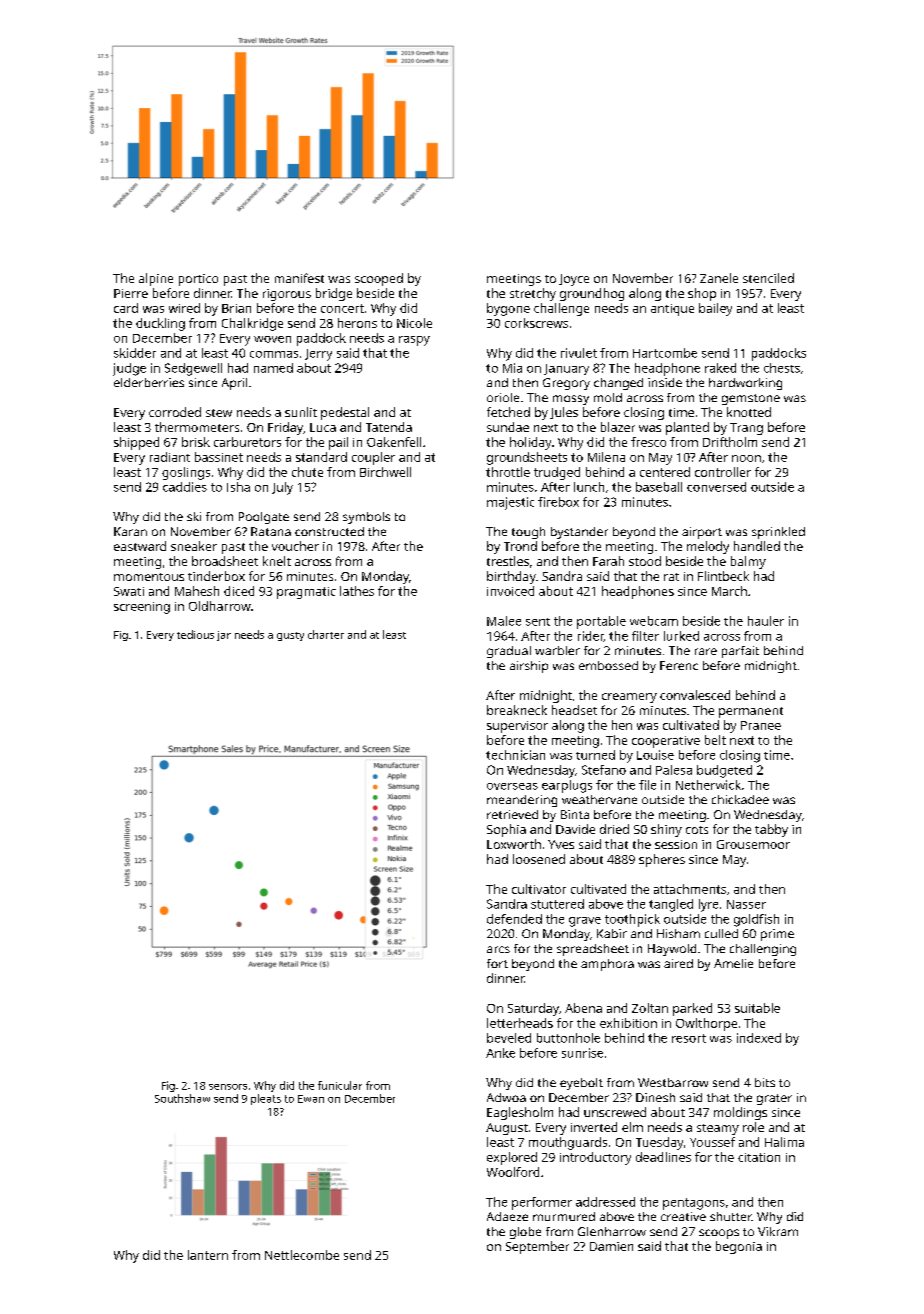 This image has height=1314, width=924. I want to click on sensors, so click(228, 1087).
